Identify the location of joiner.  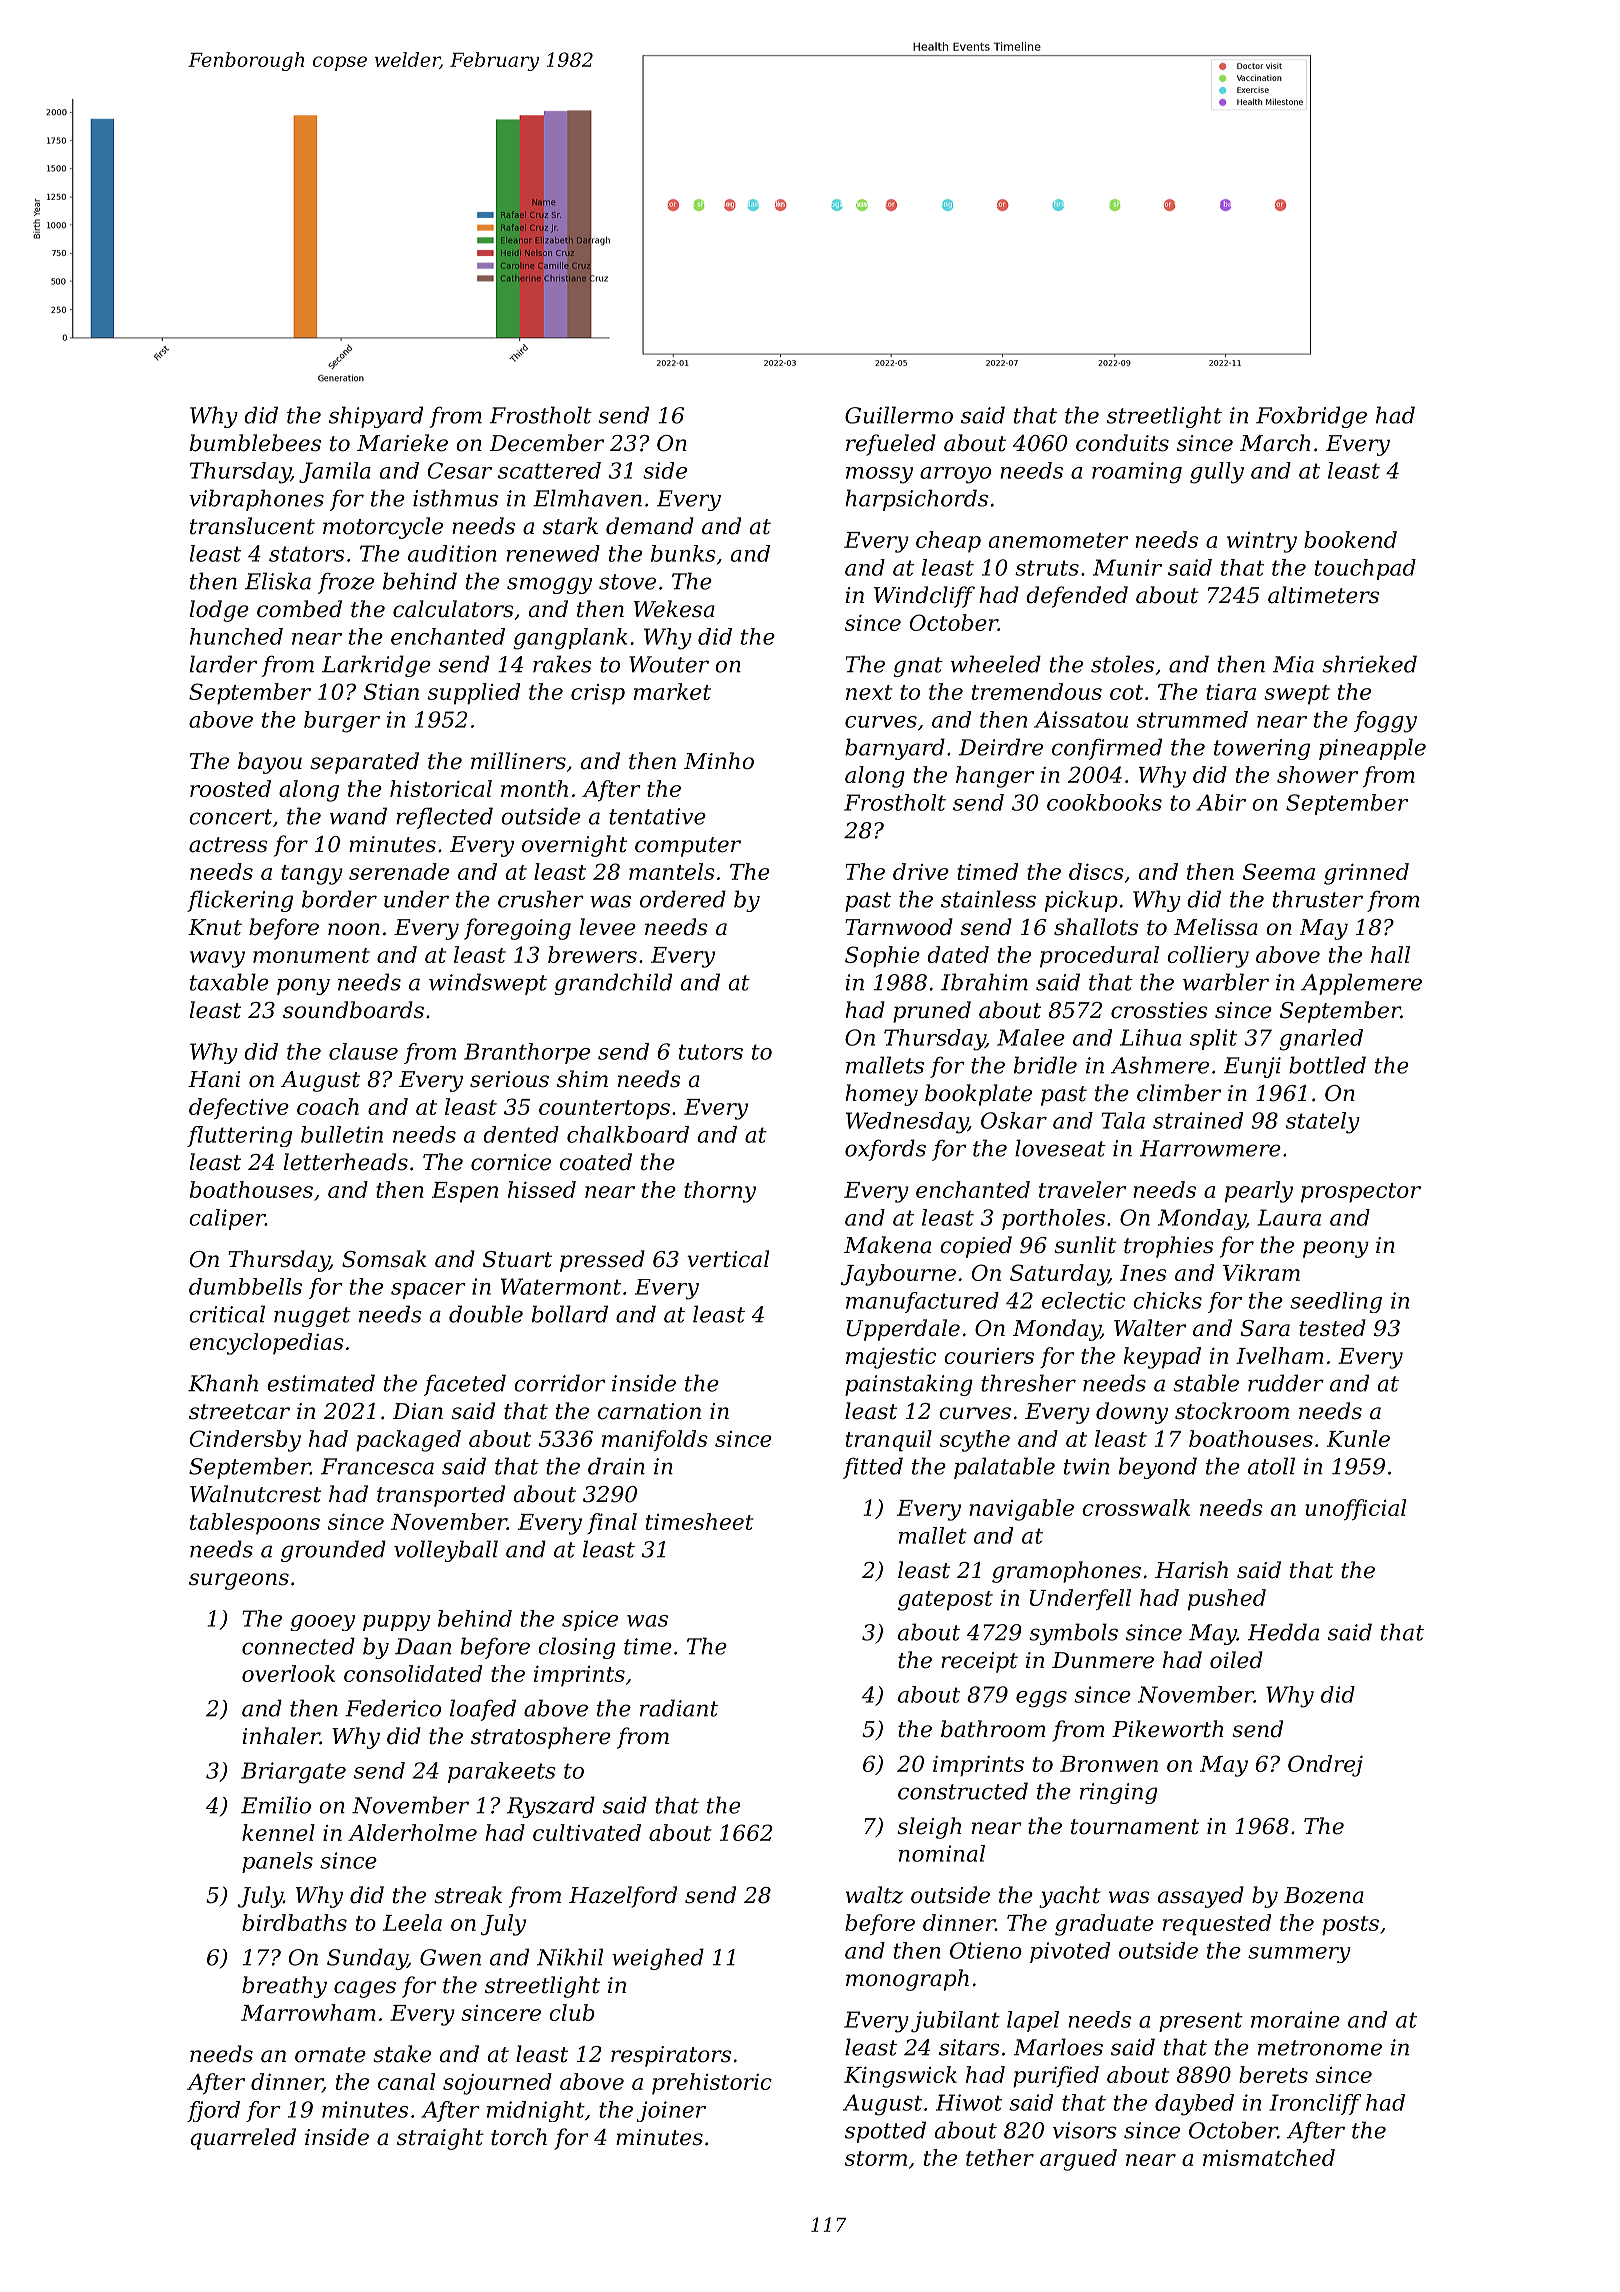
(671, 2111).
